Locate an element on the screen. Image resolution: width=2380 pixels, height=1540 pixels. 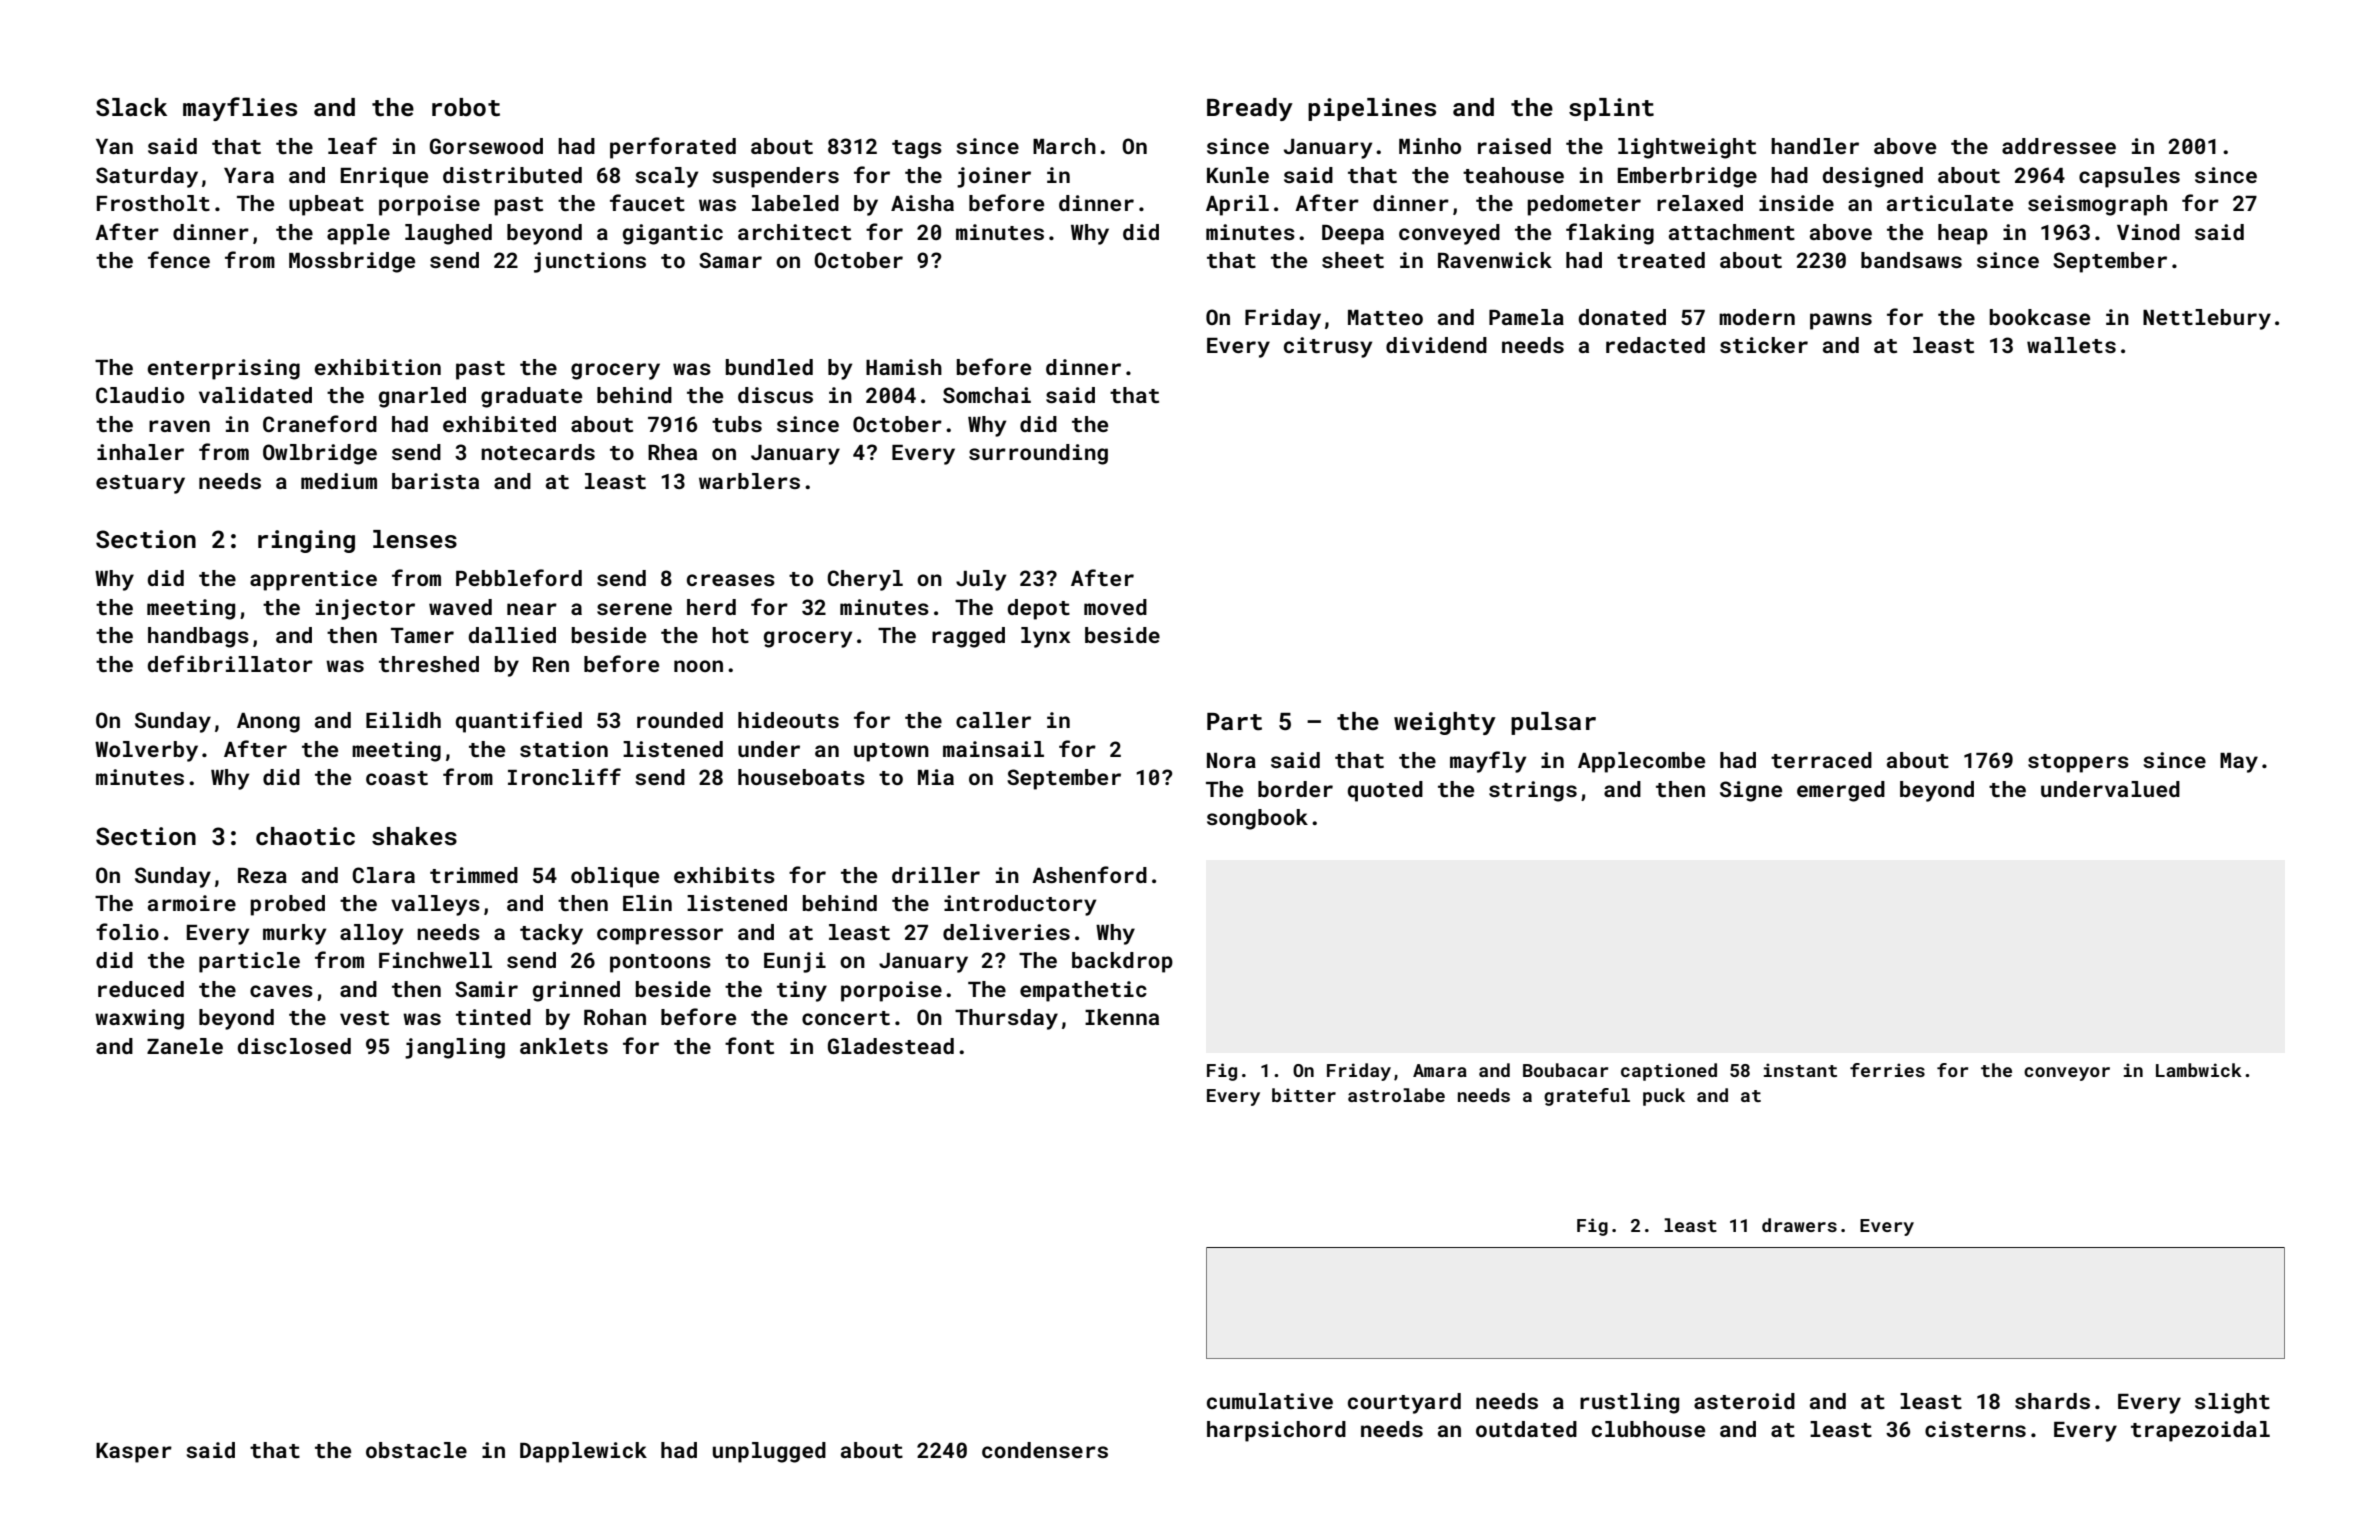
astrolabe is located at coordinates (1396, 1095).
